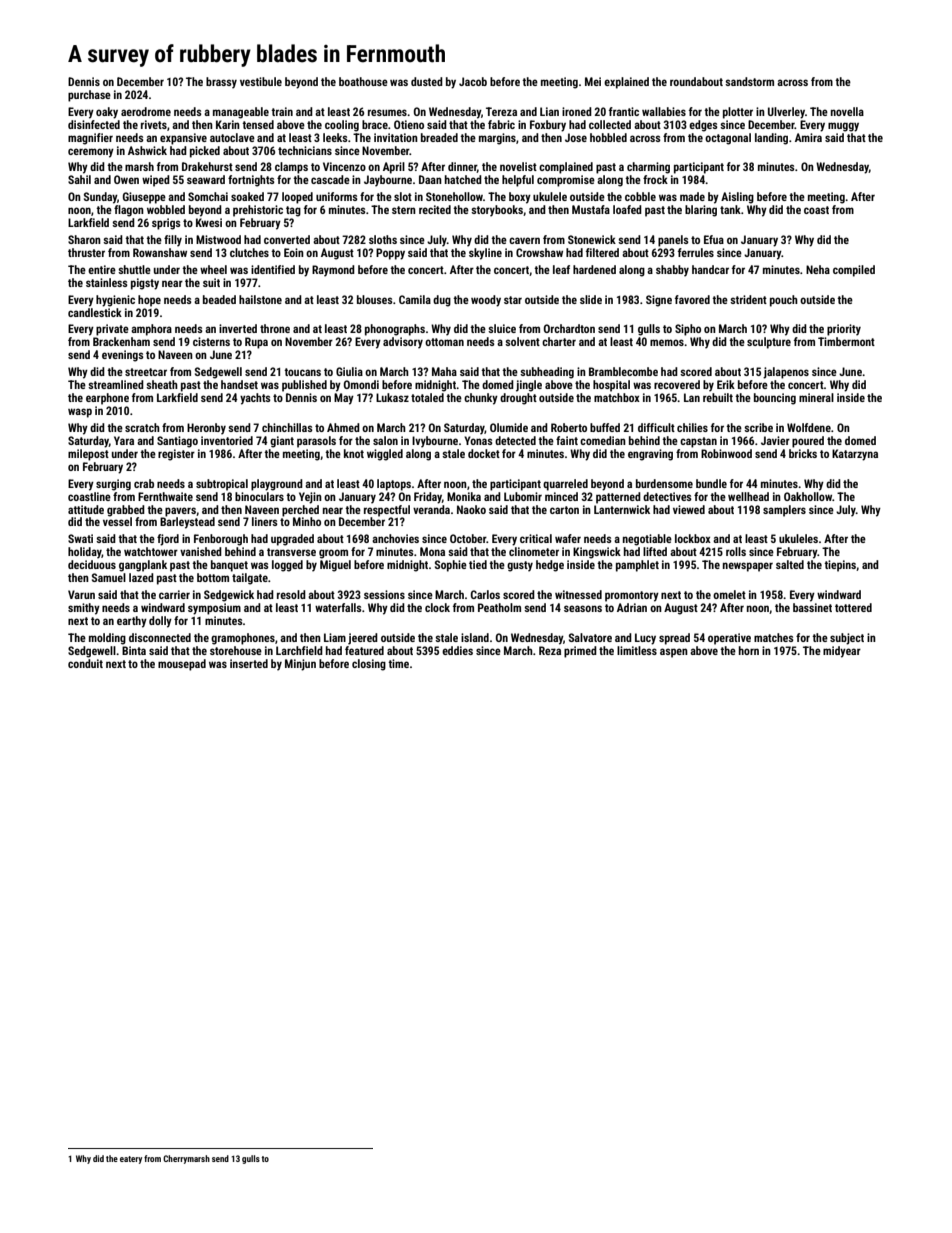 The image size is (952, 1233). What do you see at coordinates (457, 650) in the page?
I see `eddies` at bounding box center [457, 650].
